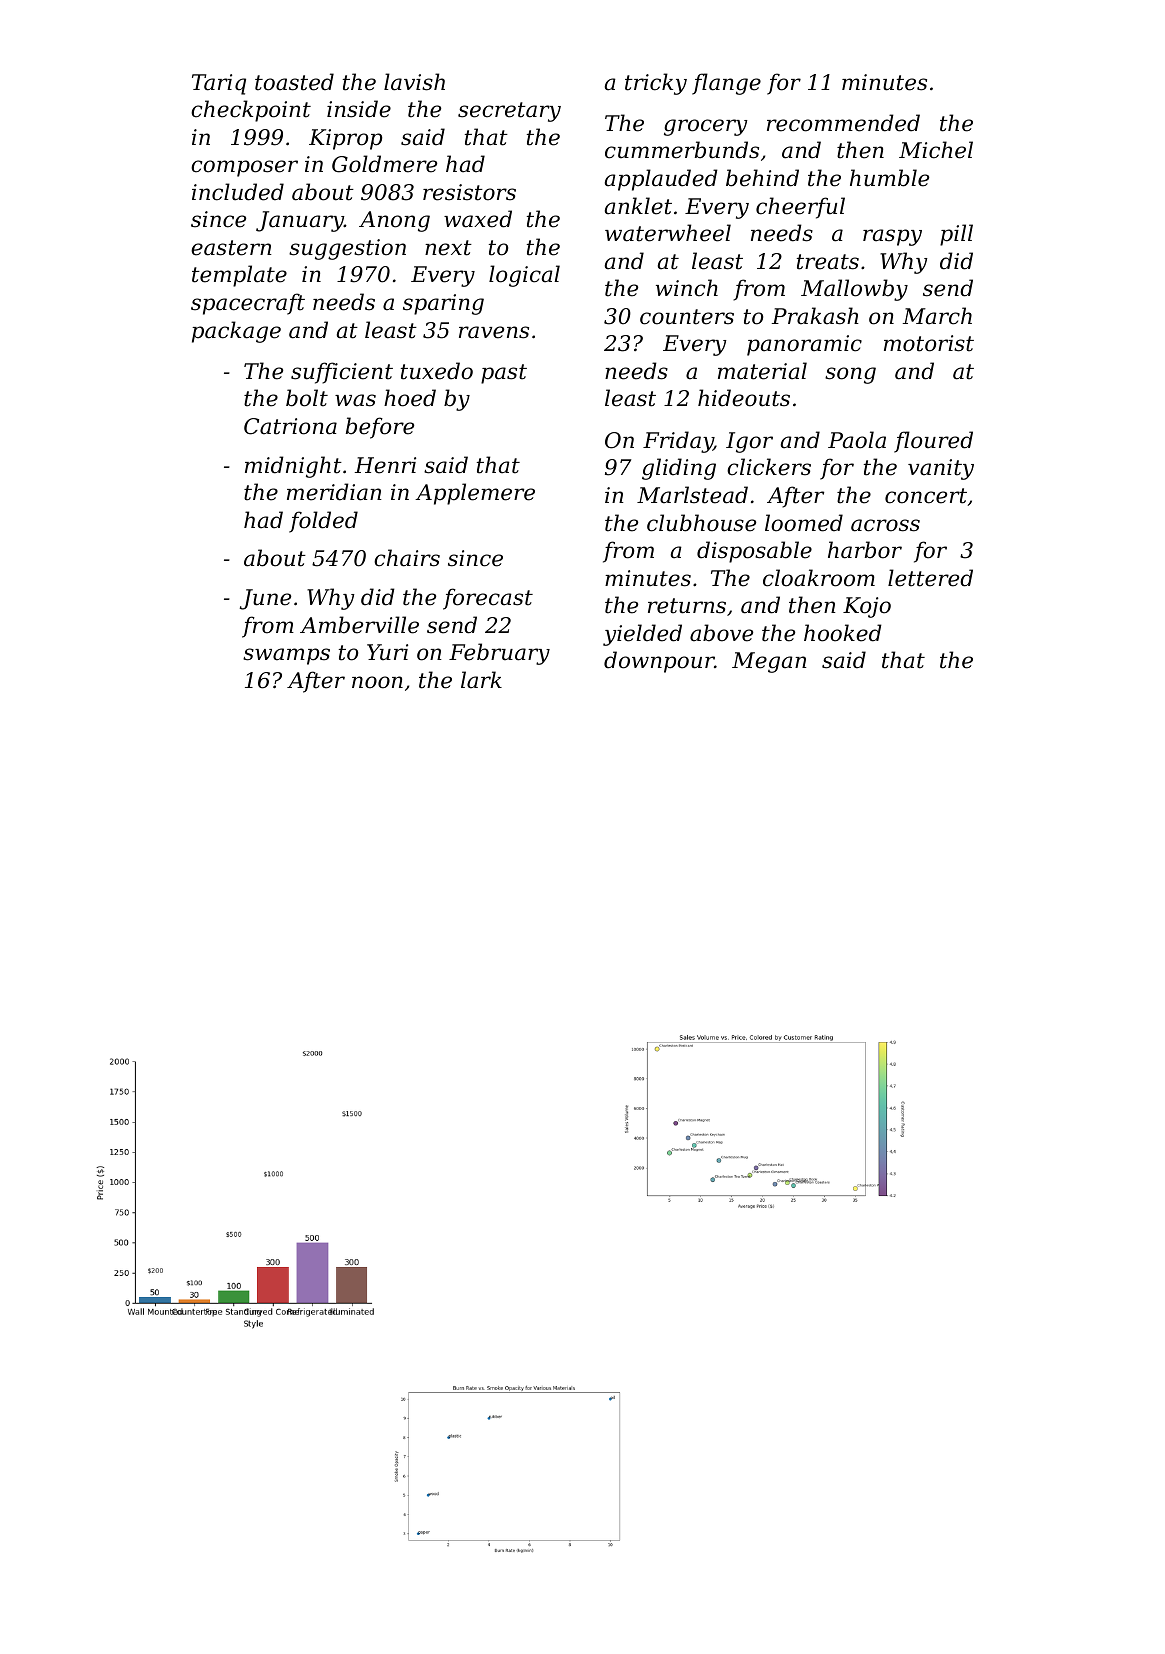  What do you see at coordinates (656, 84) in the page?
I see `tricky` at bounding box center [656, 84].
